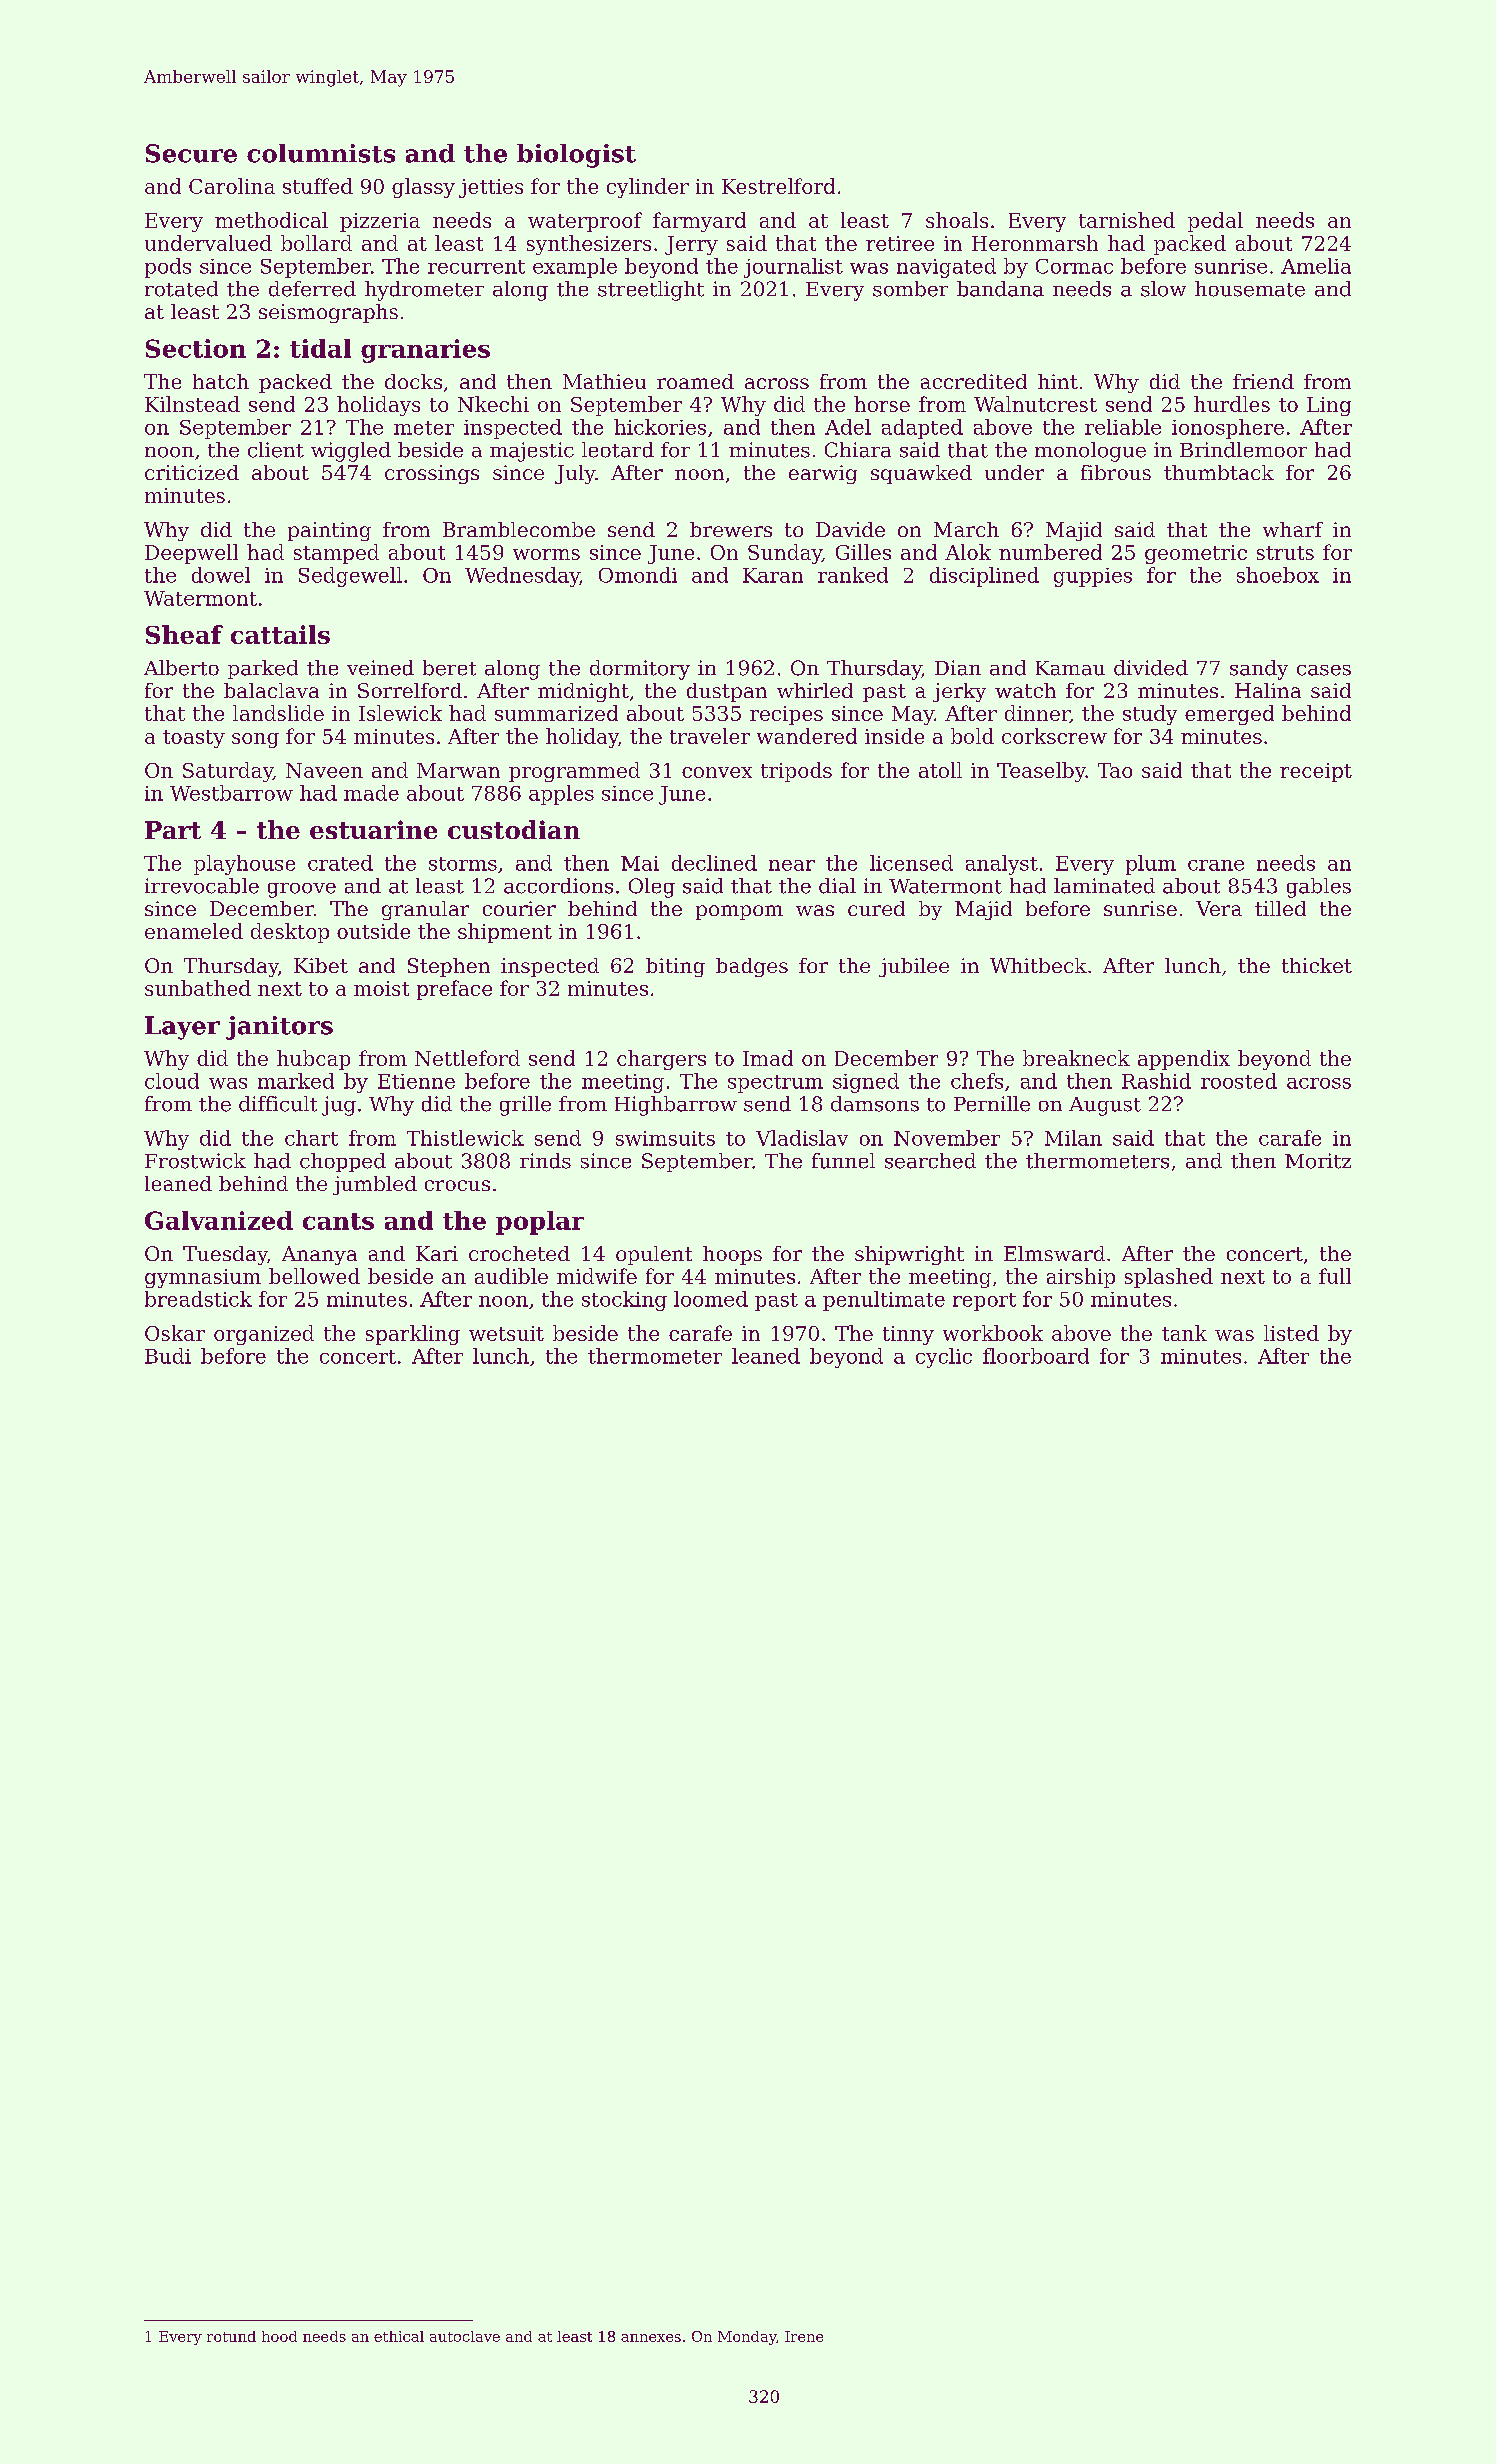  Describe the element at coordinates (437, 1253) in the image. I see `Kari` at that location.
